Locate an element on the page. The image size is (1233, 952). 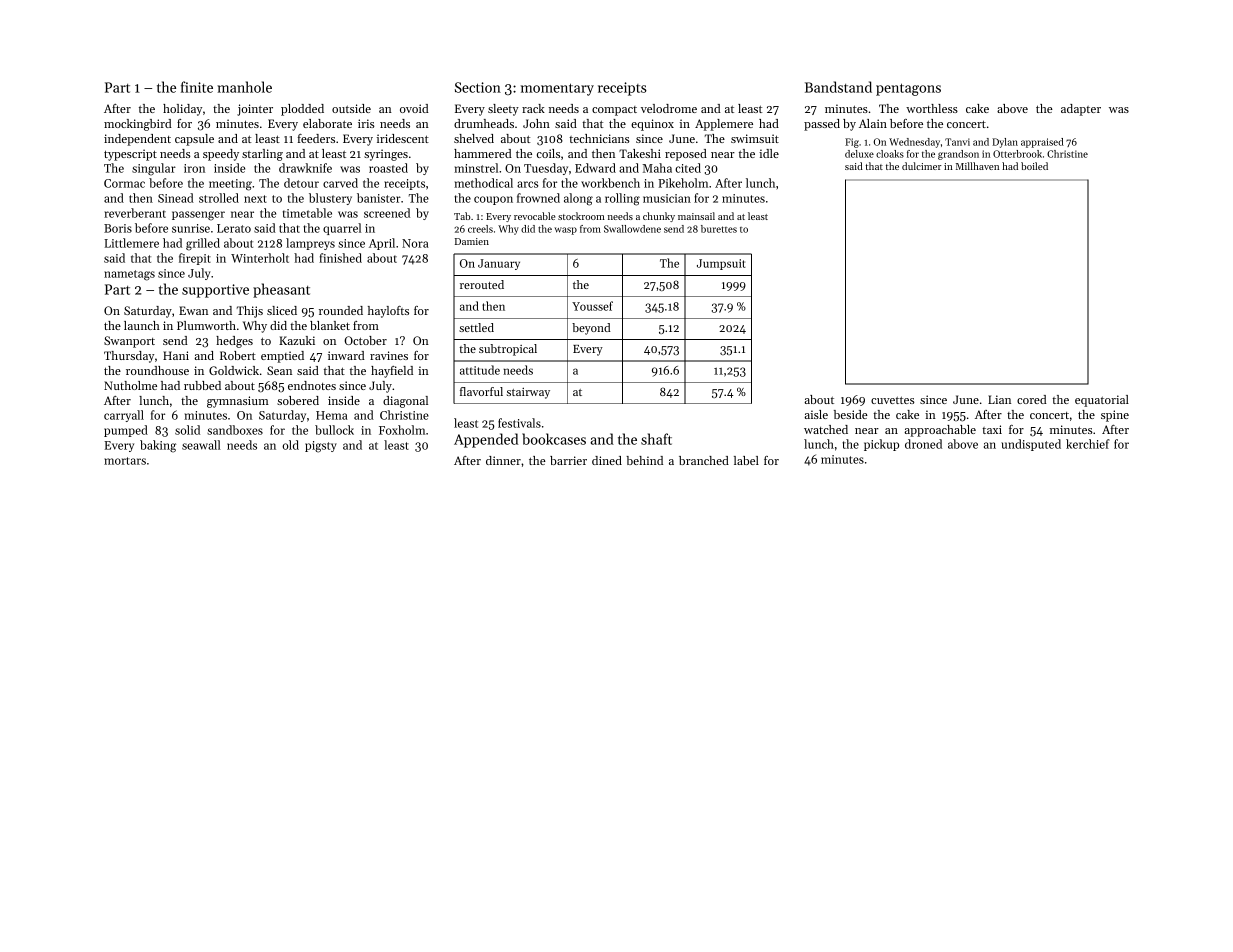
momentary is located at coordinates (557, 89).
